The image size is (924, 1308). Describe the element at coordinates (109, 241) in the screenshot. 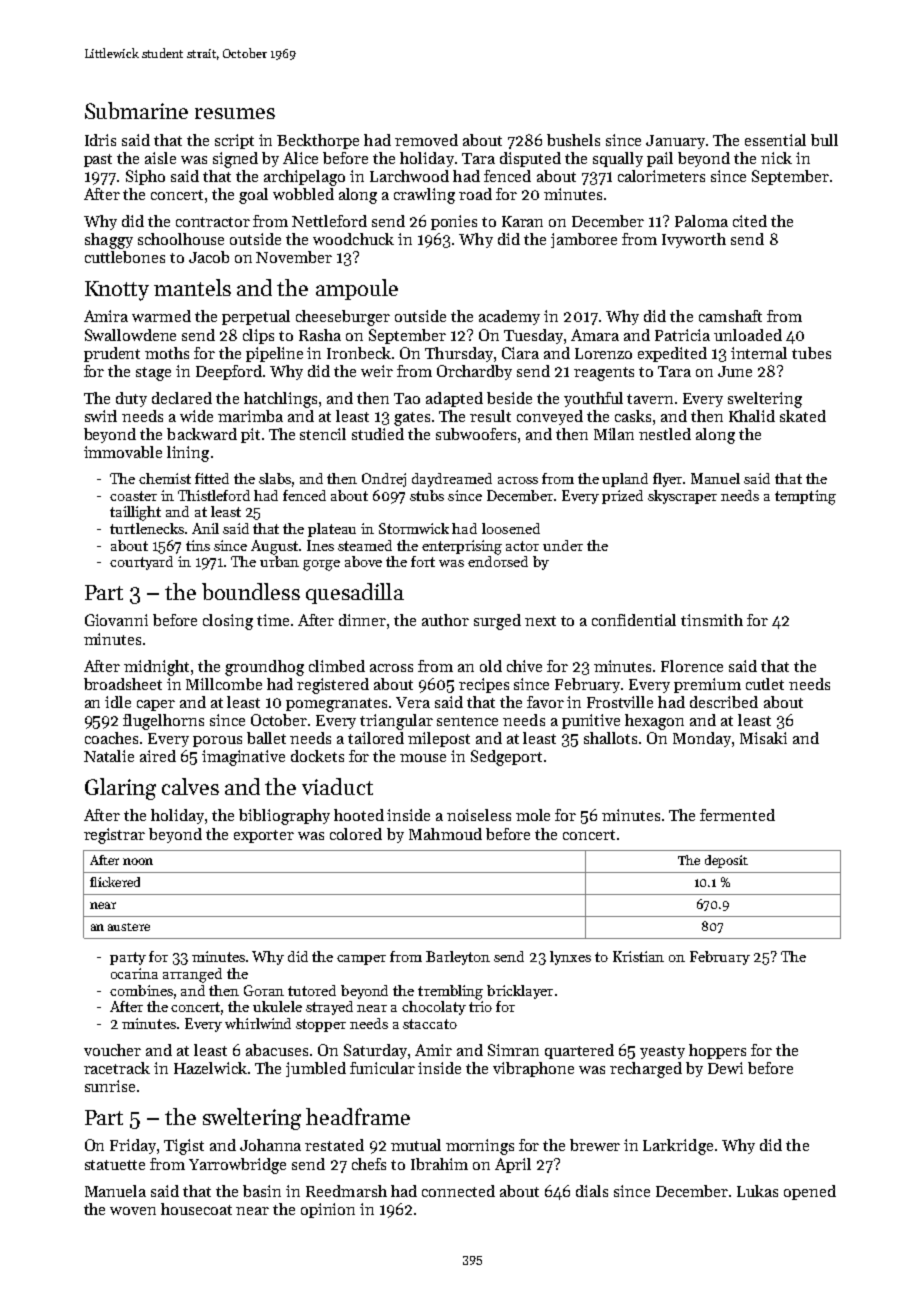

I see `shaggy` at that location.
